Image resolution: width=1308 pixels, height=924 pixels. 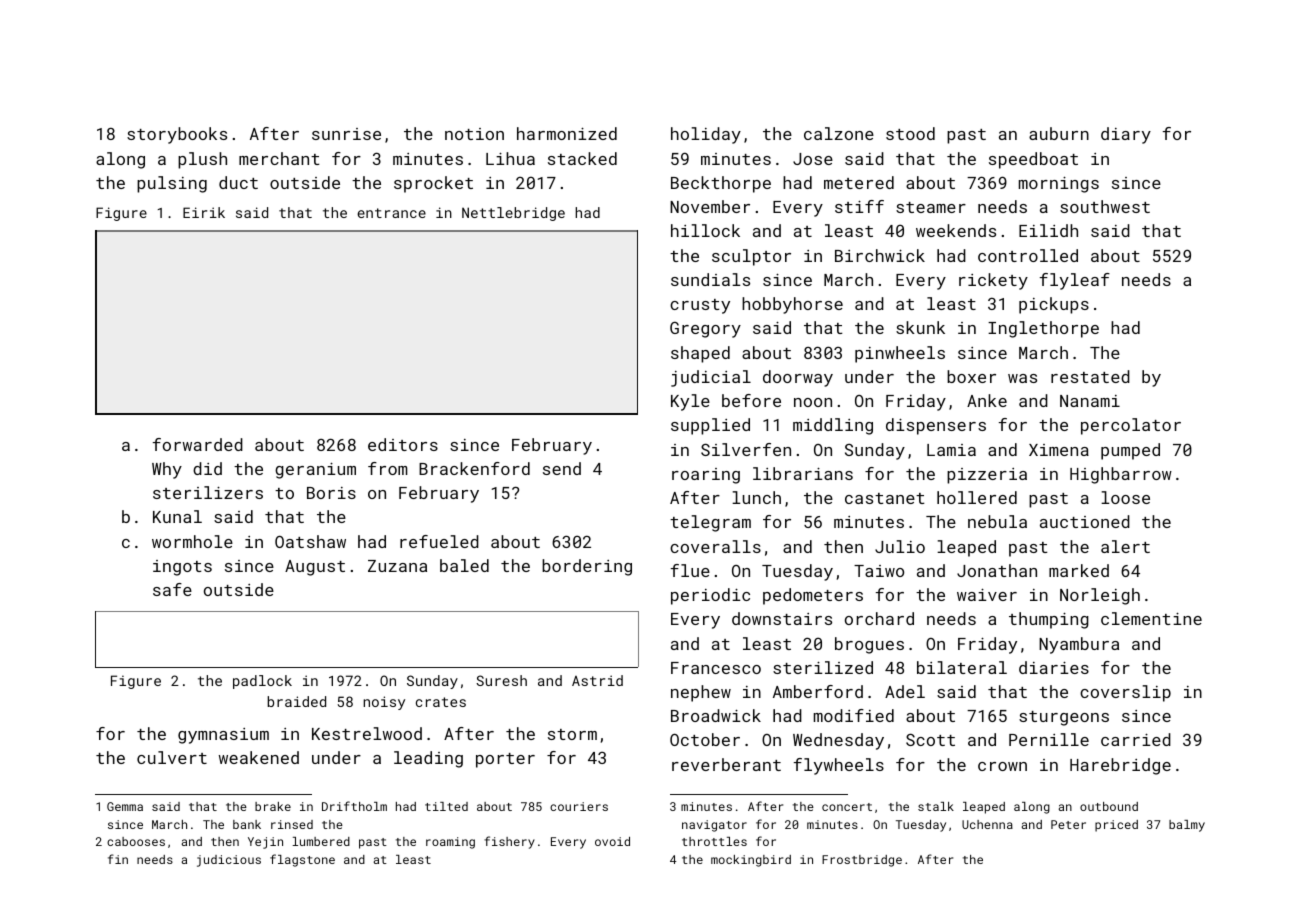 What do you see at coordinates (562, 468) in the document?
I see `send` at bounding box center [562, 468].
